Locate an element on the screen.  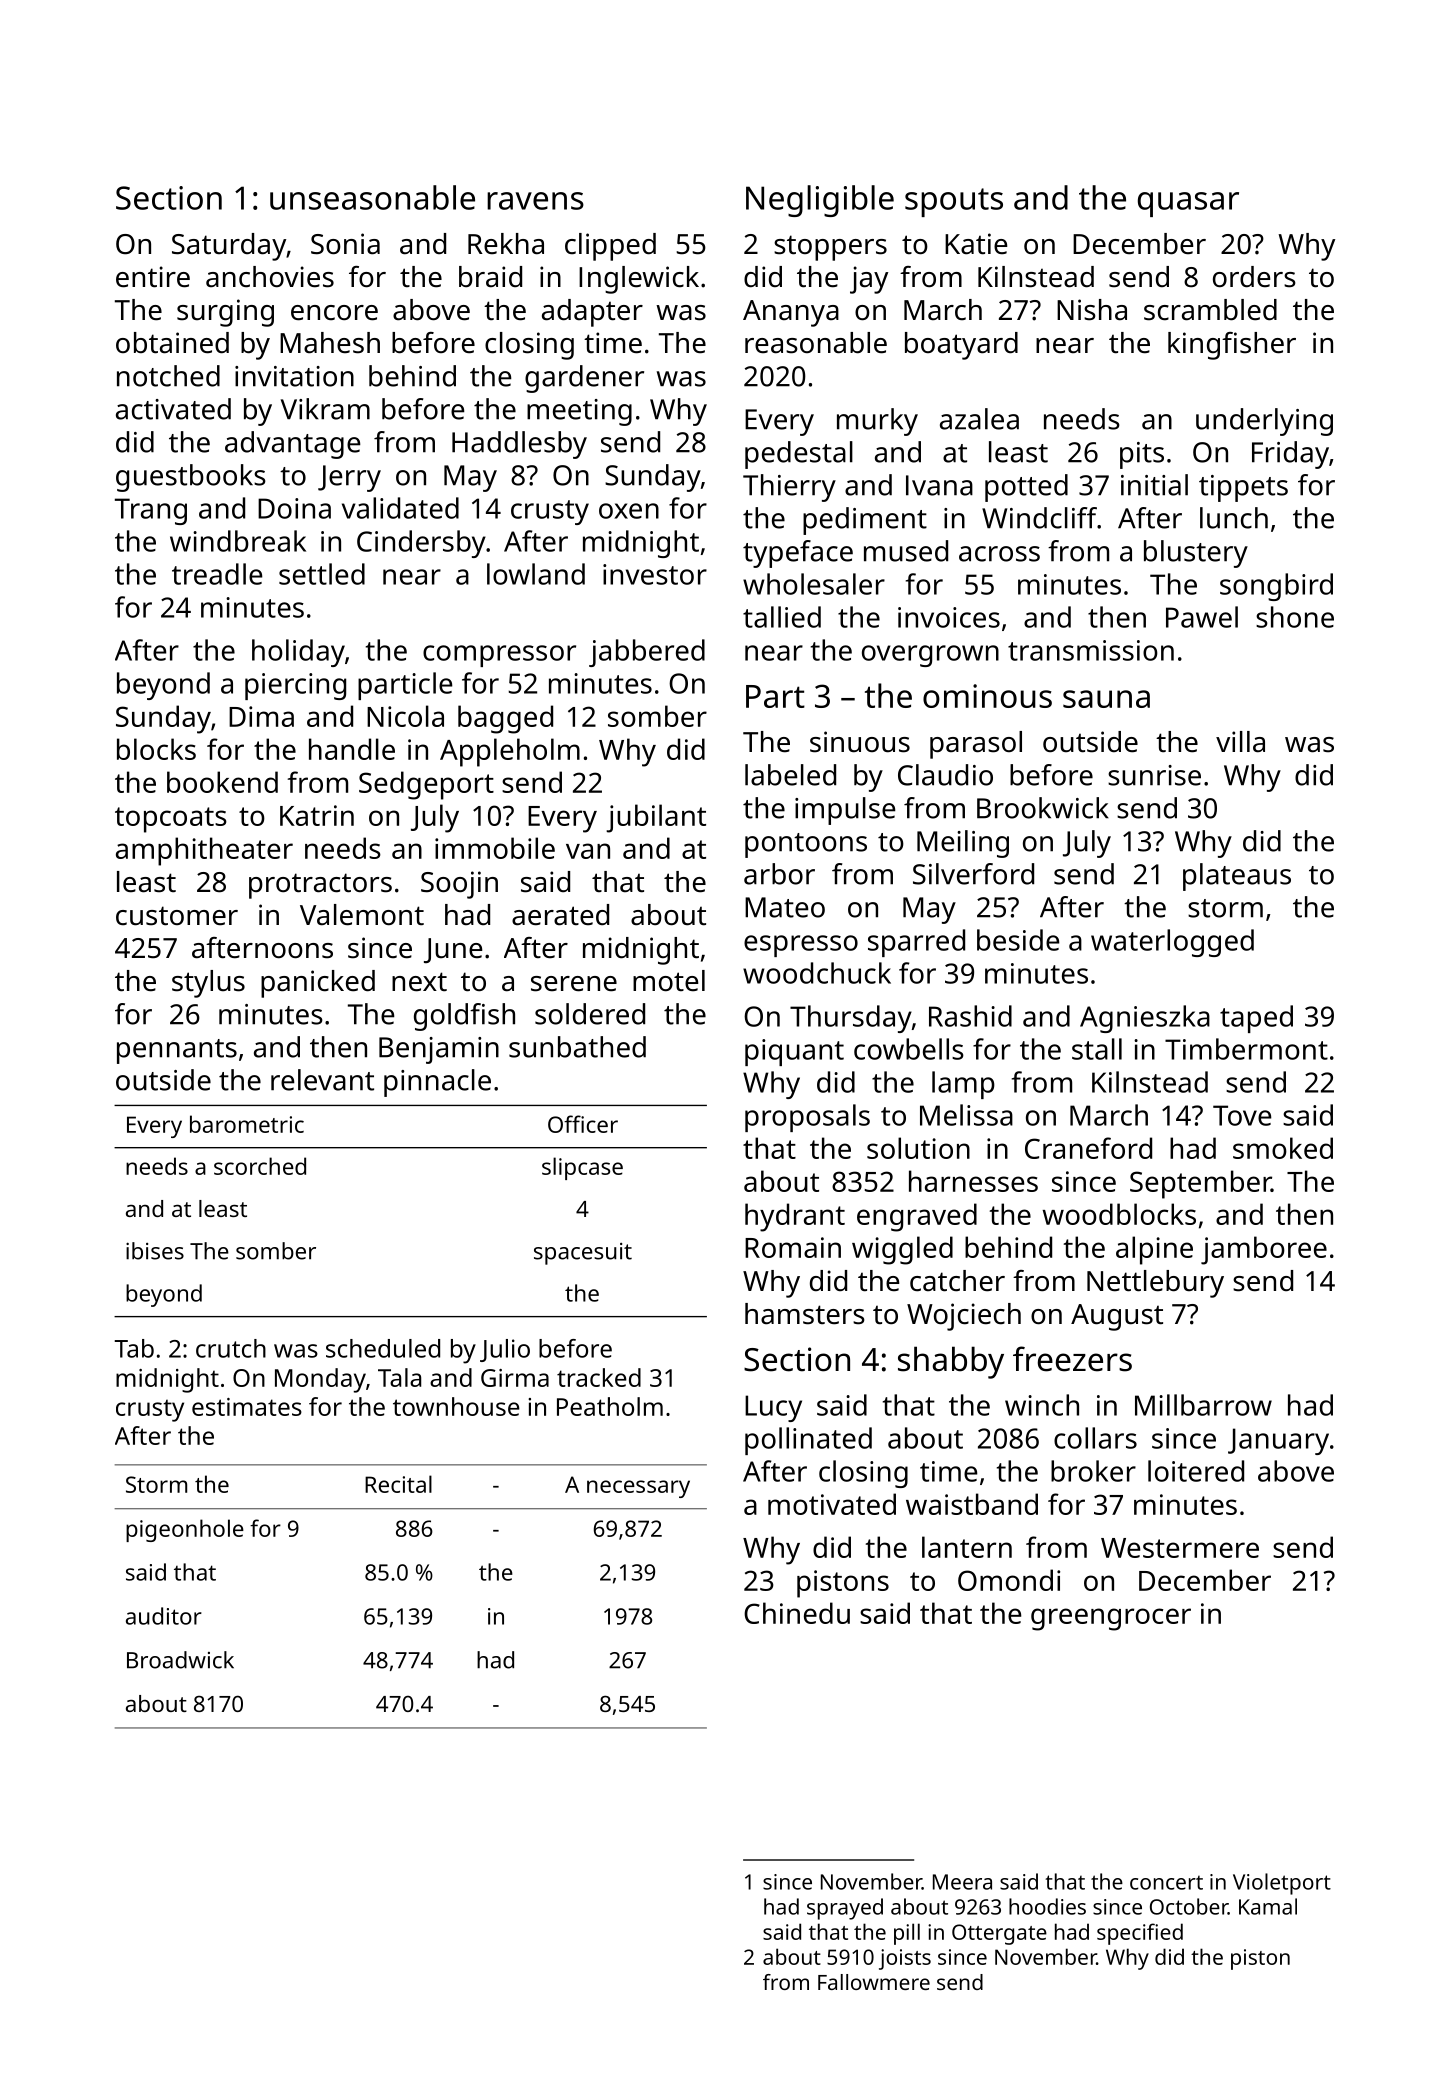
Saturday is located at coordinates (229, 247).
